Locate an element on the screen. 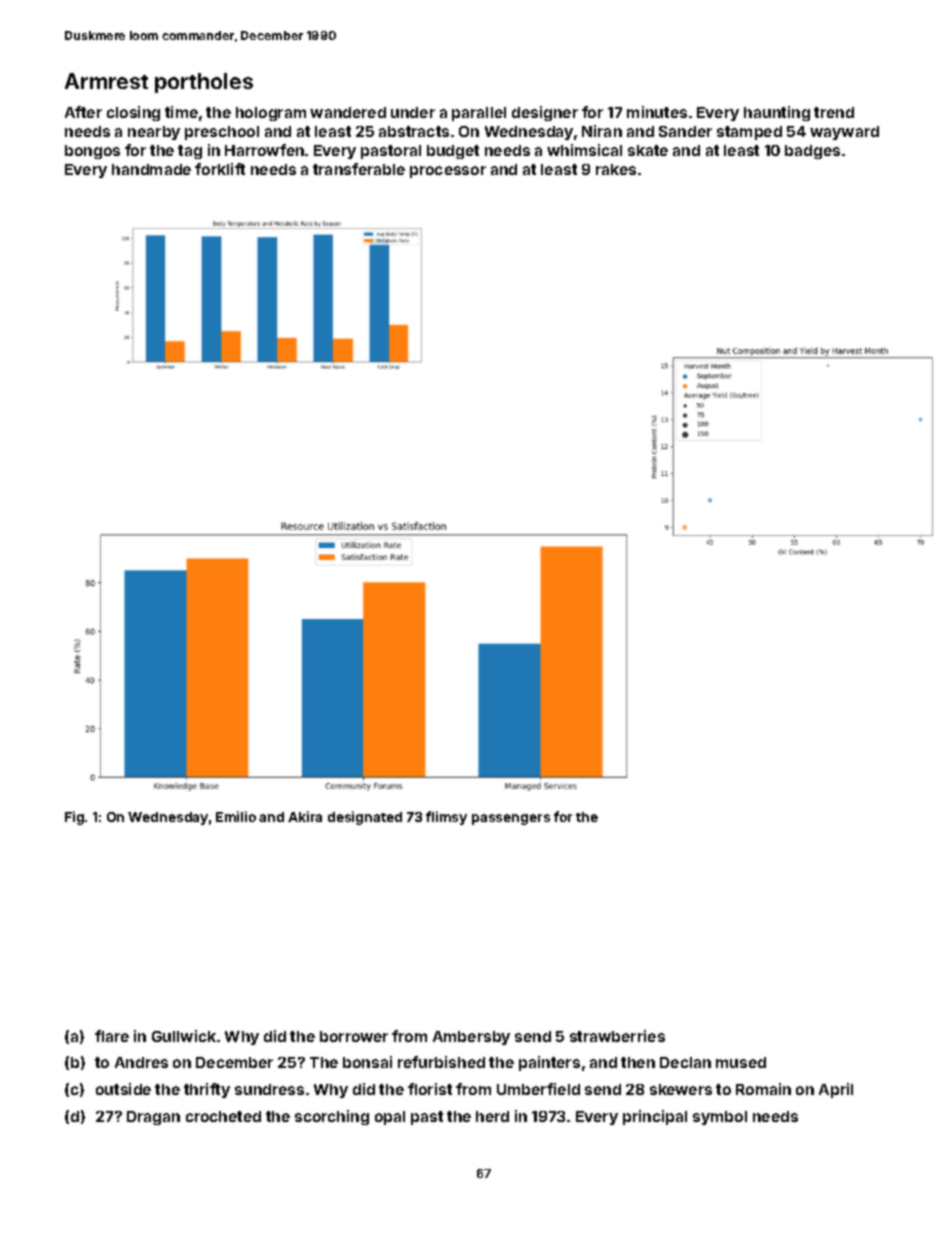 This screenshot has width=952, height=1233. Emilio is located at coordinates (236, 816).
